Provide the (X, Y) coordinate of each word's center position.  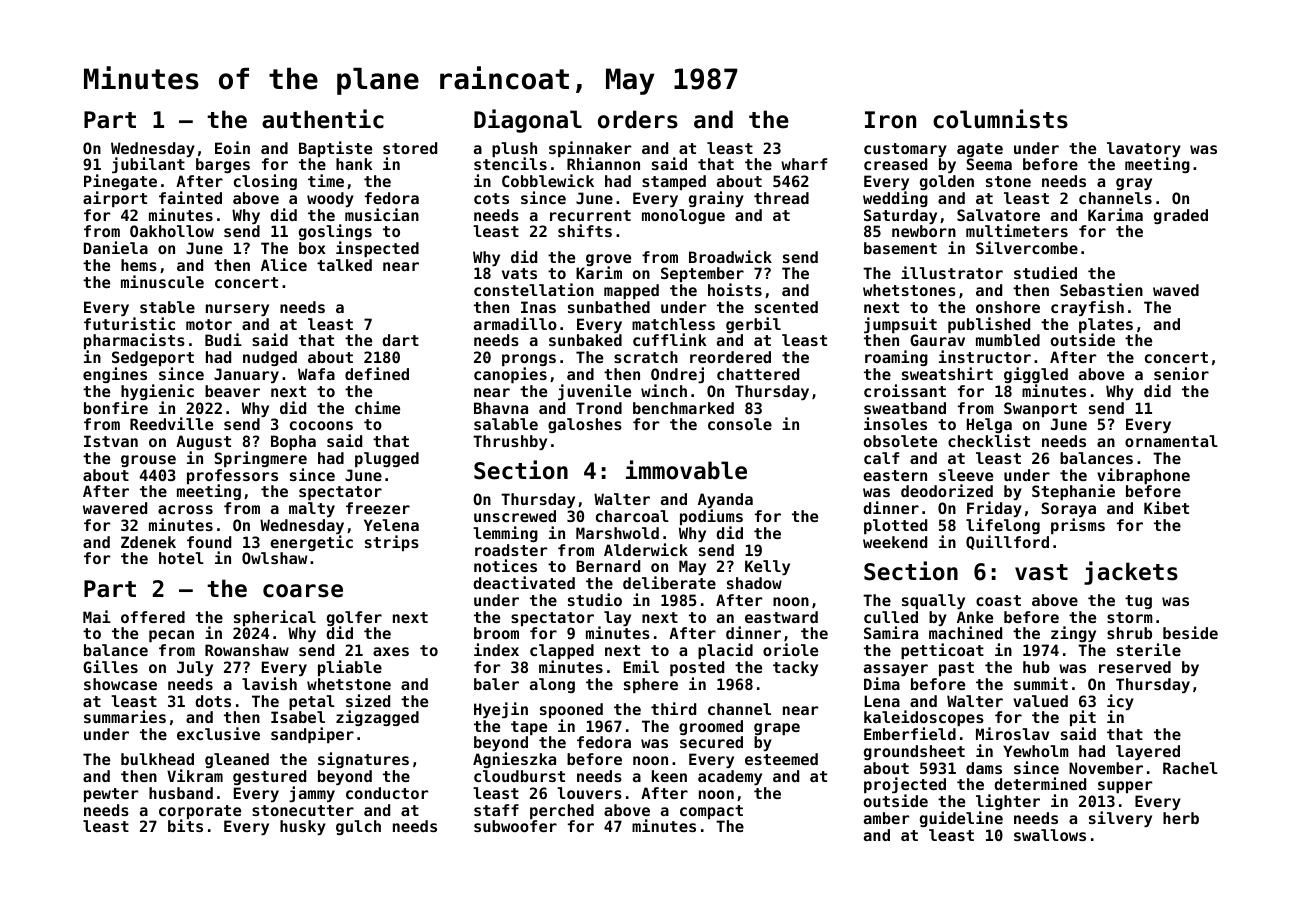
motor (209, 324)
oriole (790, 649)
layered (1148, 752)
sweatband (905, 408)
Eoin (232, 147)
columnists (1000, 119)
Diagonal (528, 121)
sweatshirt (947, 373)
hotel (181, 558)
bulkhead (157, 759)
